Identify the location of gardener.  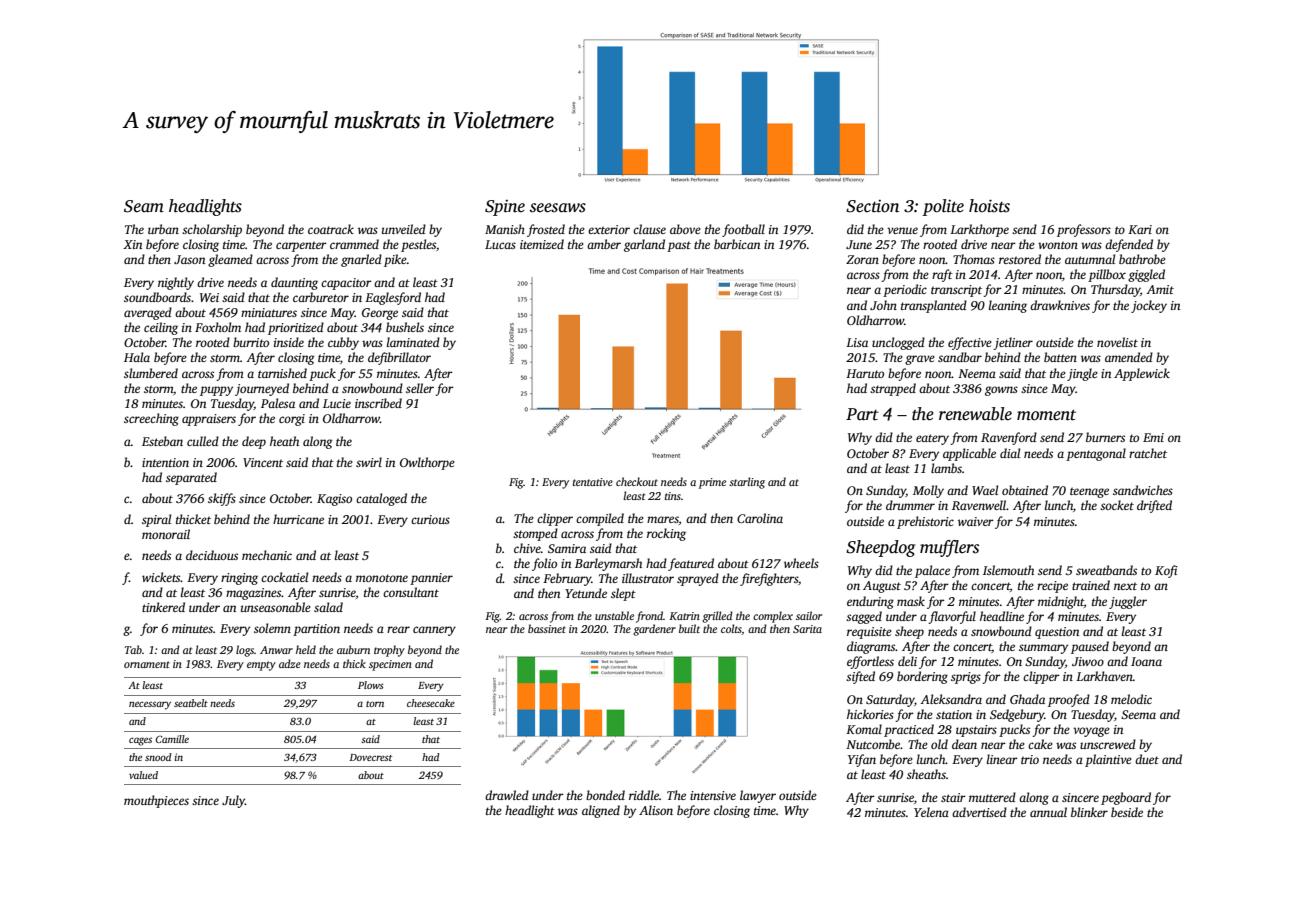
(654, 630).
